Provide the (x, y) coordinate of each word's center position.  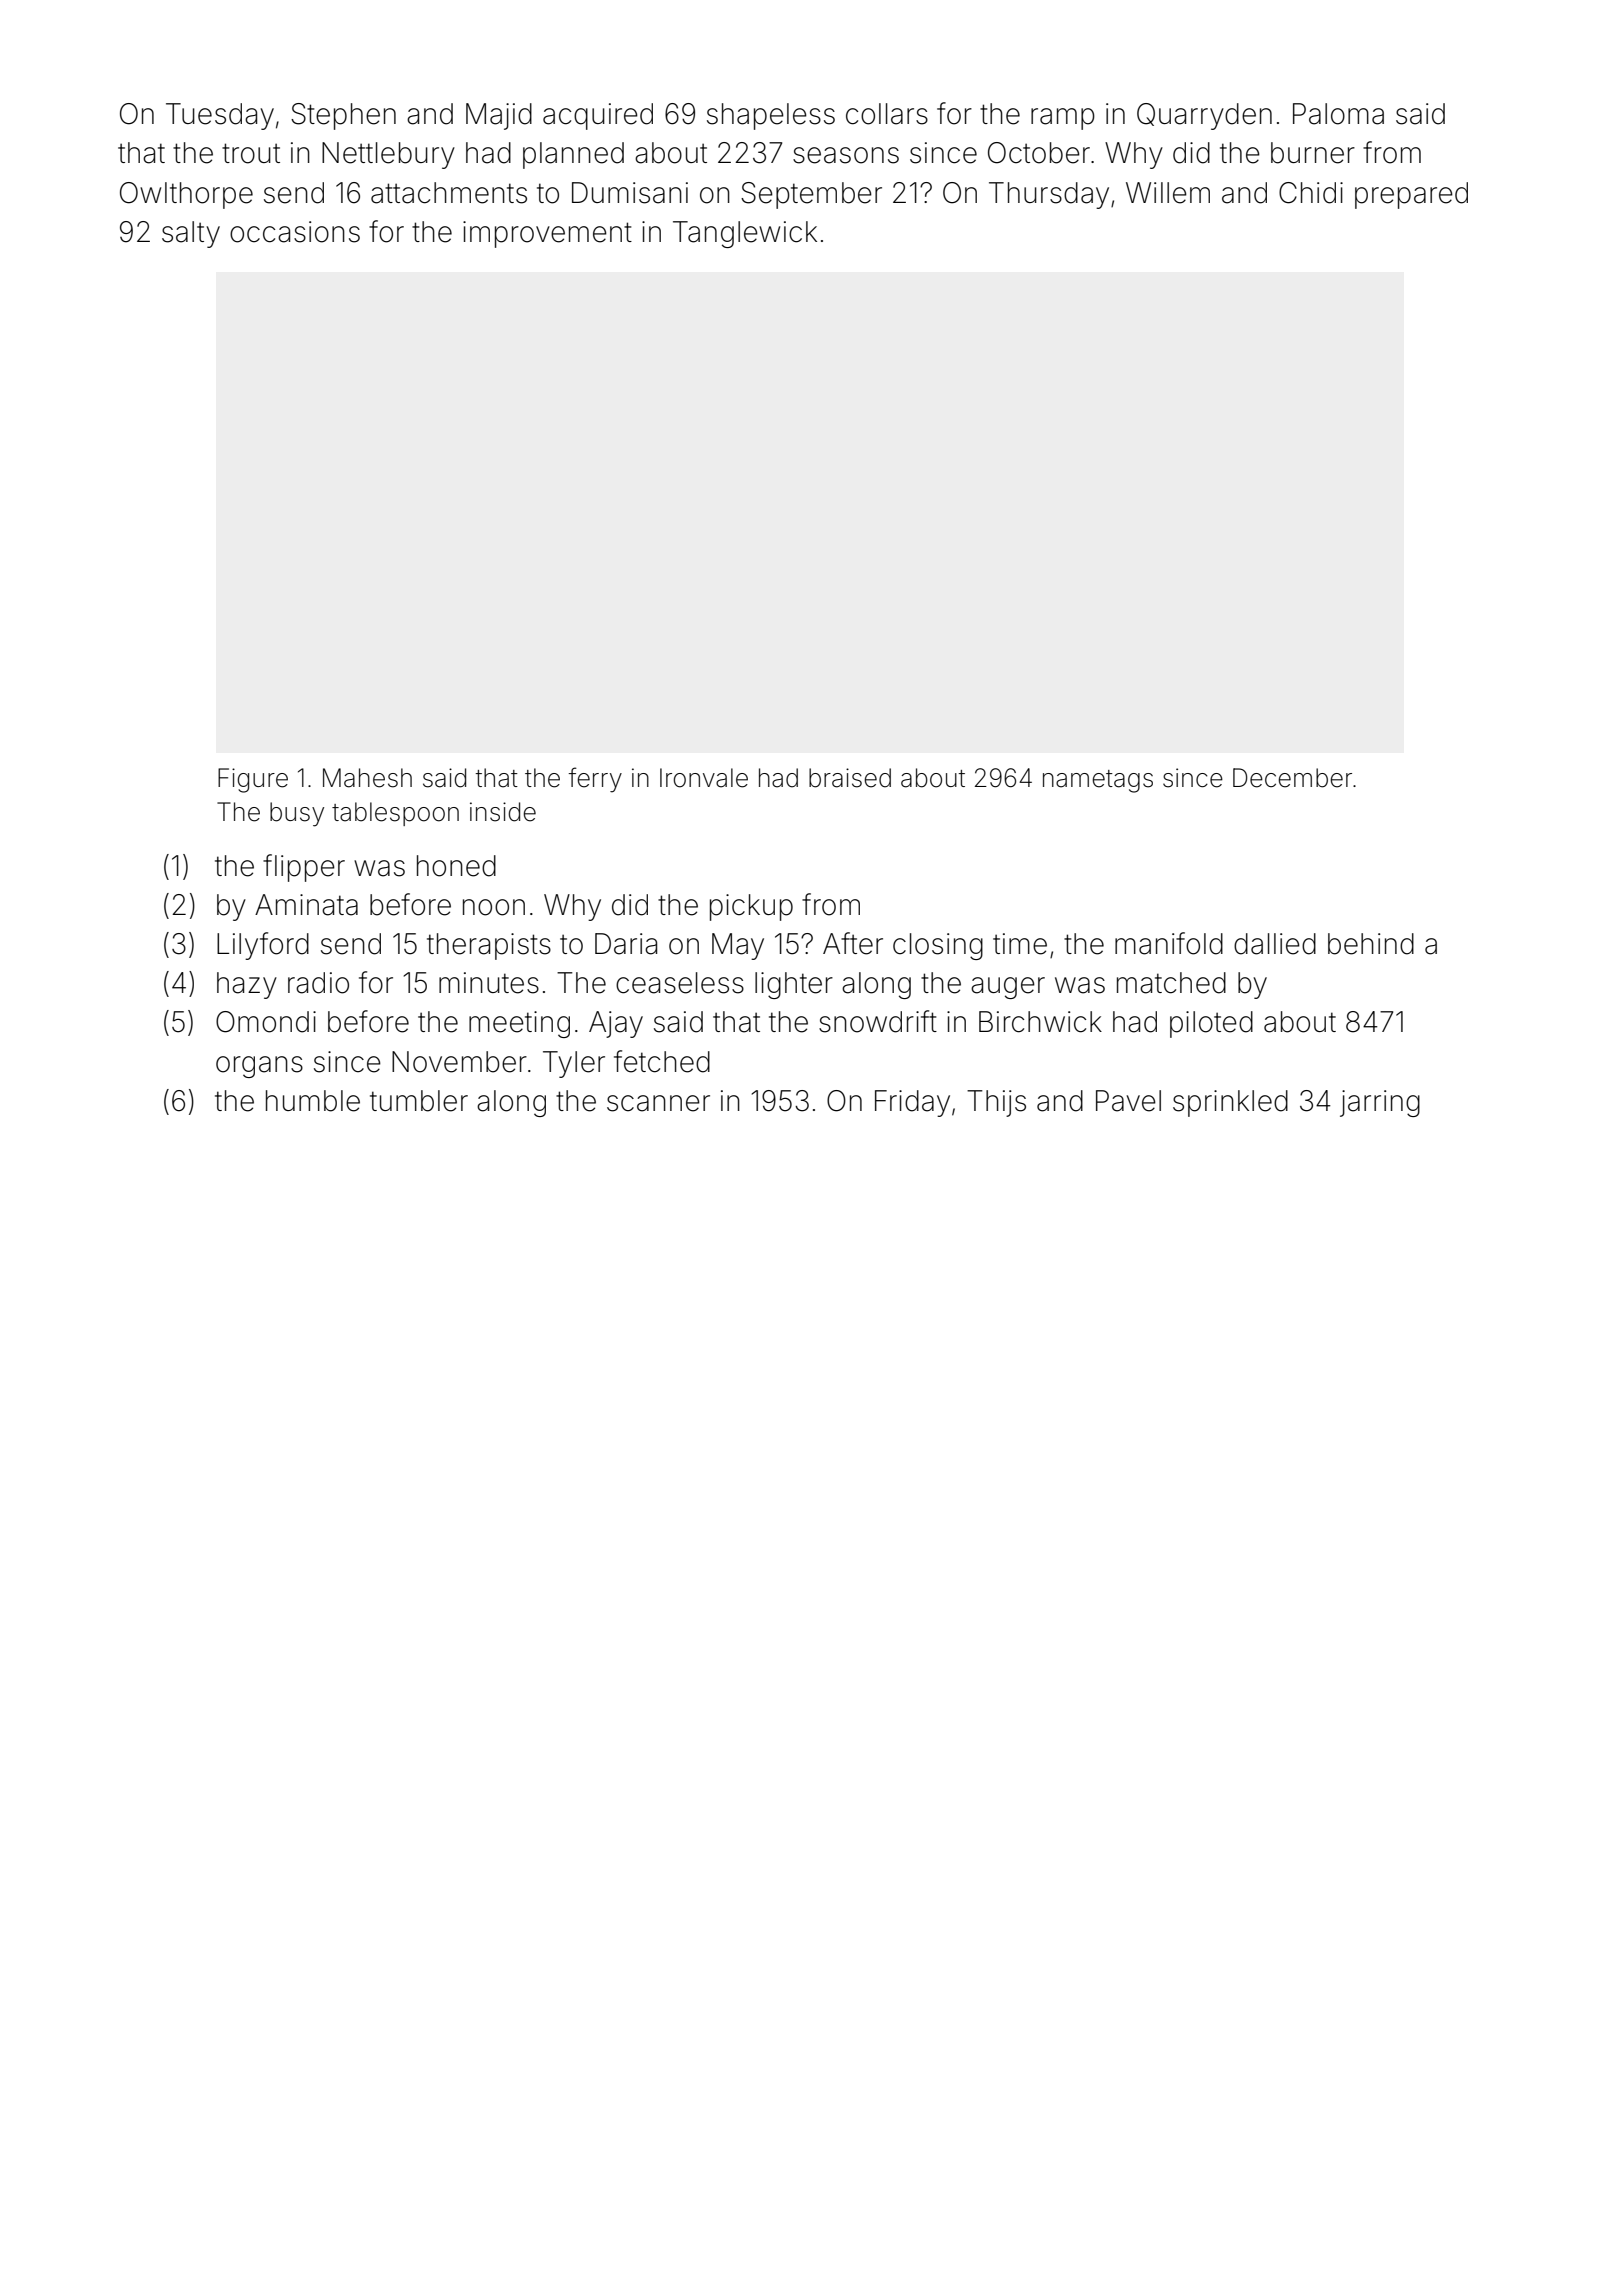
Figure (253, 780)
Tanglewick (745, 234)
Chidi (1311, 193)
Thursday (1049, 195)
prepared (1411, 195)
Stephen (343, 116)
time (1020, 944)
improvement (547, 234)
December (1292, 778)
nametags (1098, 781)
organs (259, 1067)
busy (297, 814)
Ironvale (704, 778)
